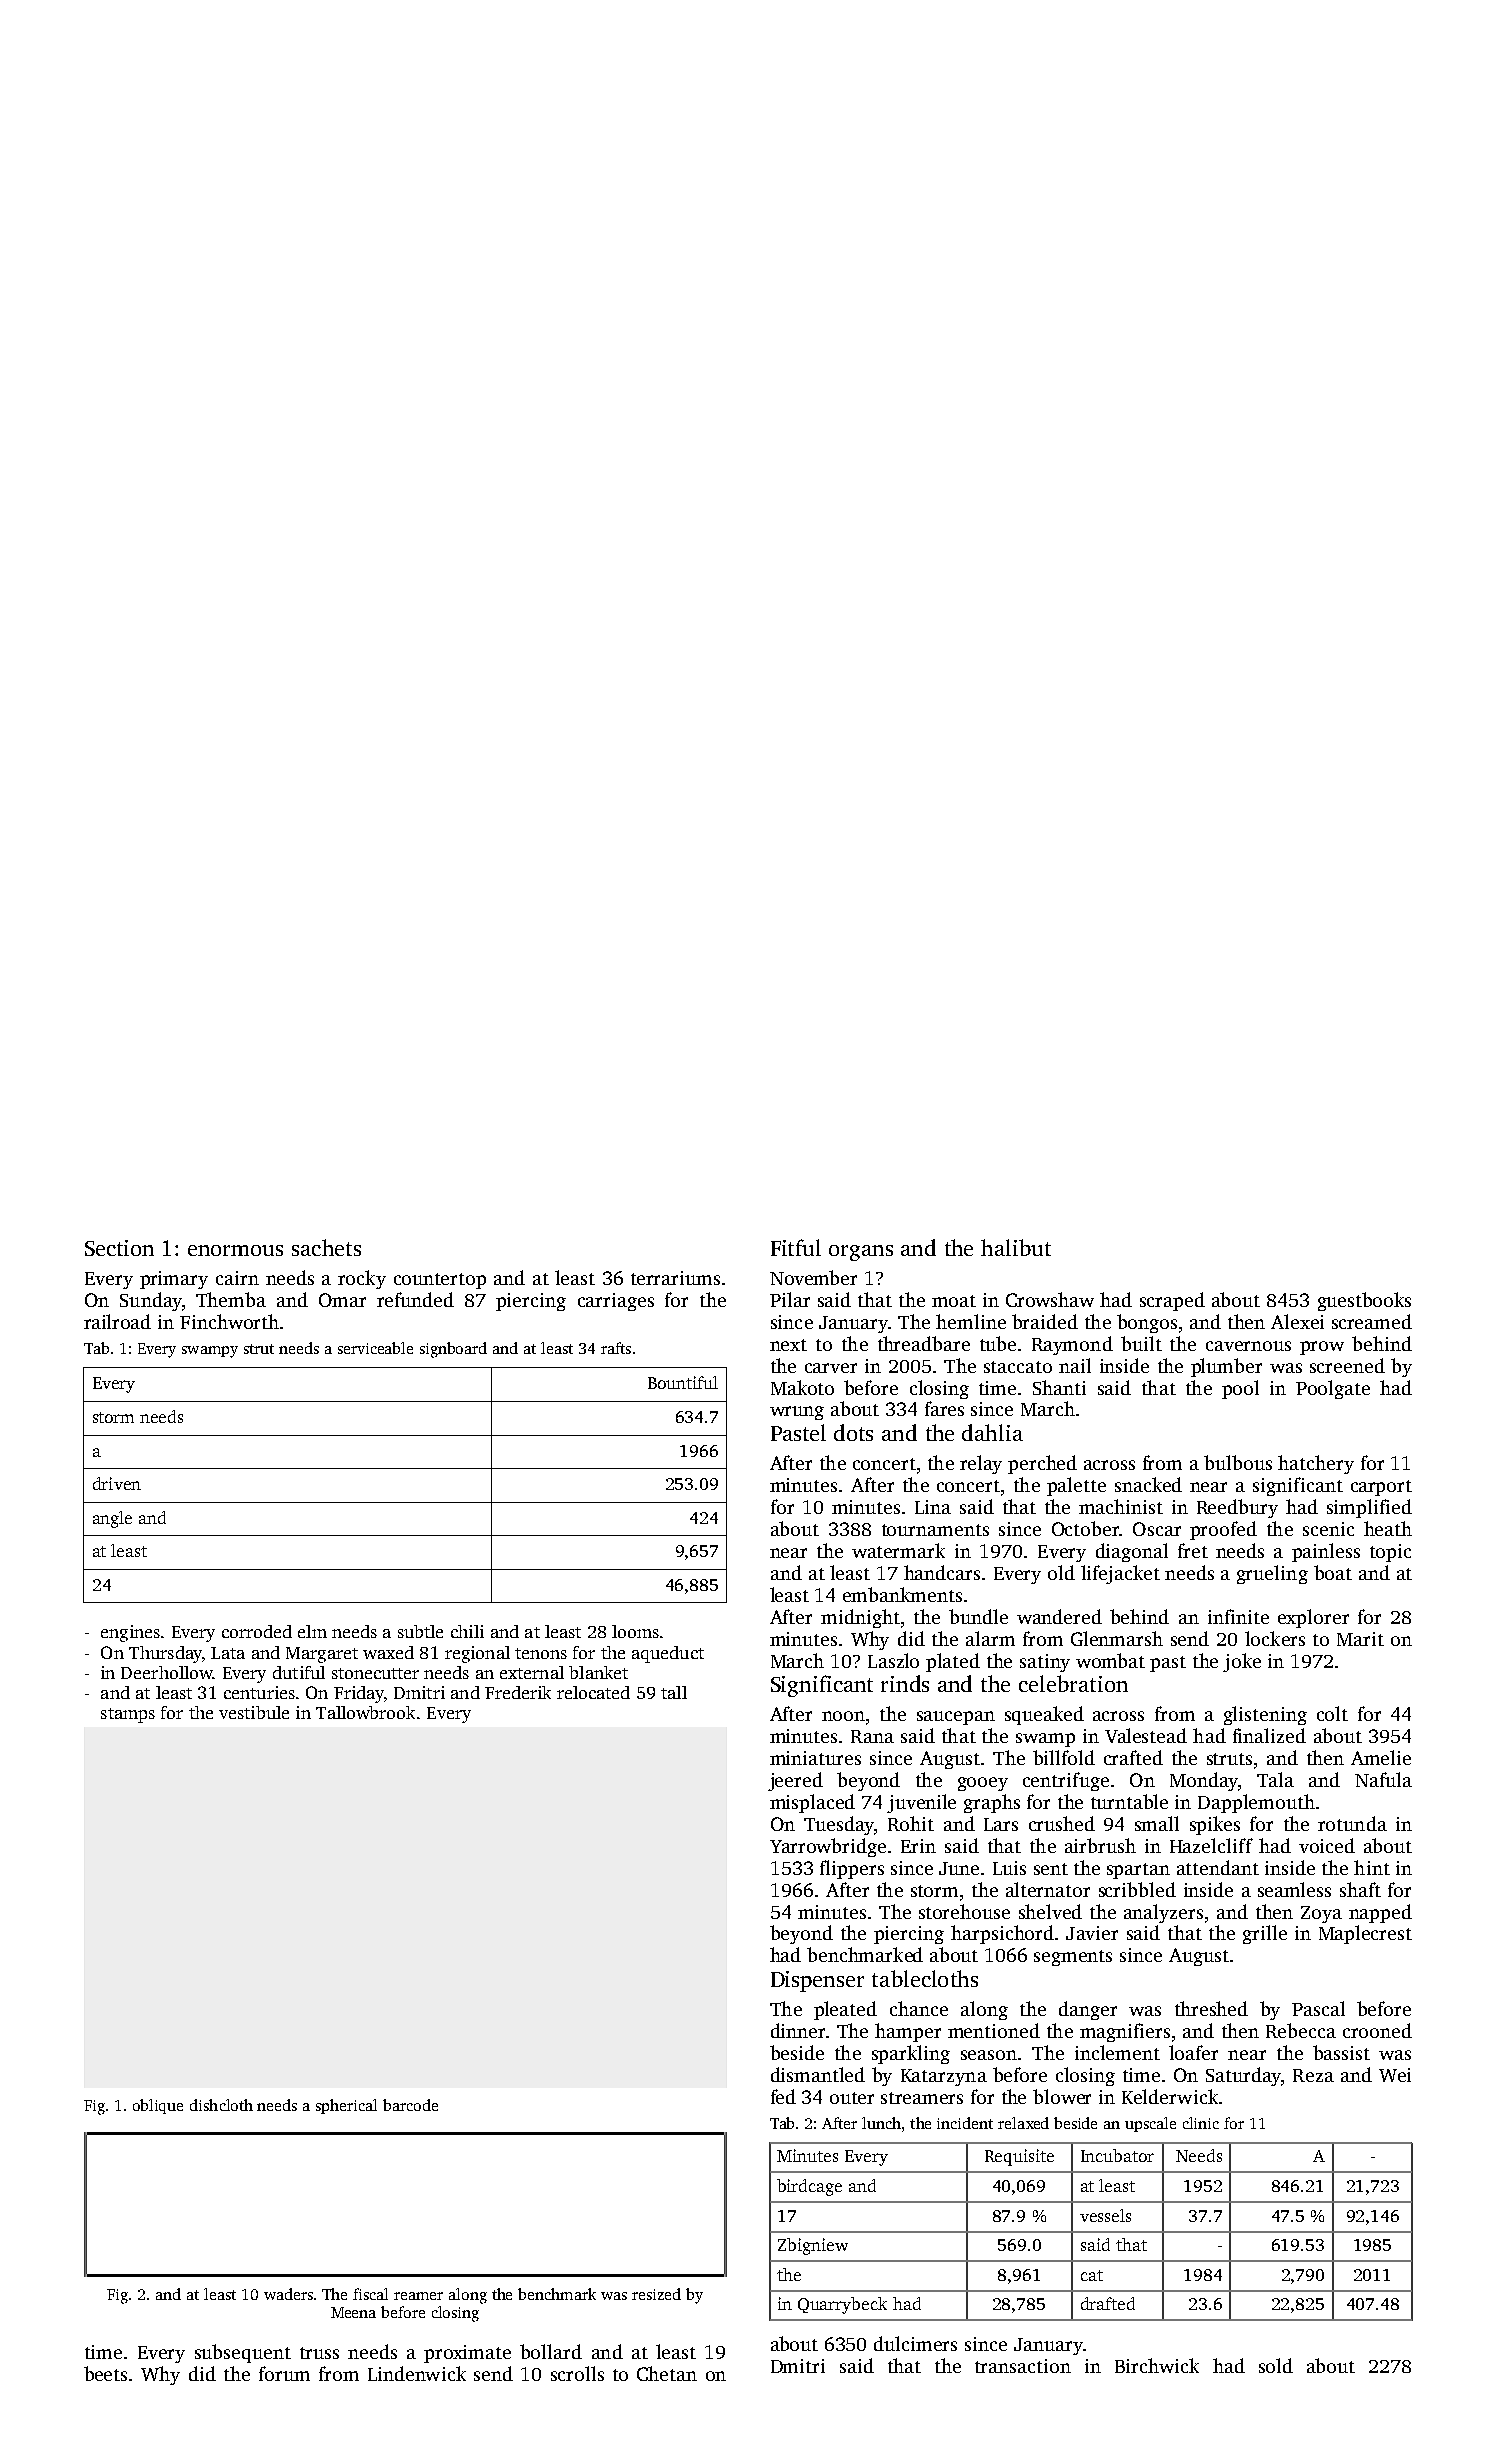 The image size is (1496, 2464). What do you see at coordinates (1395, 2075) in the screenshot?
I see `Wei` at bounding box center [1395, 2075].
